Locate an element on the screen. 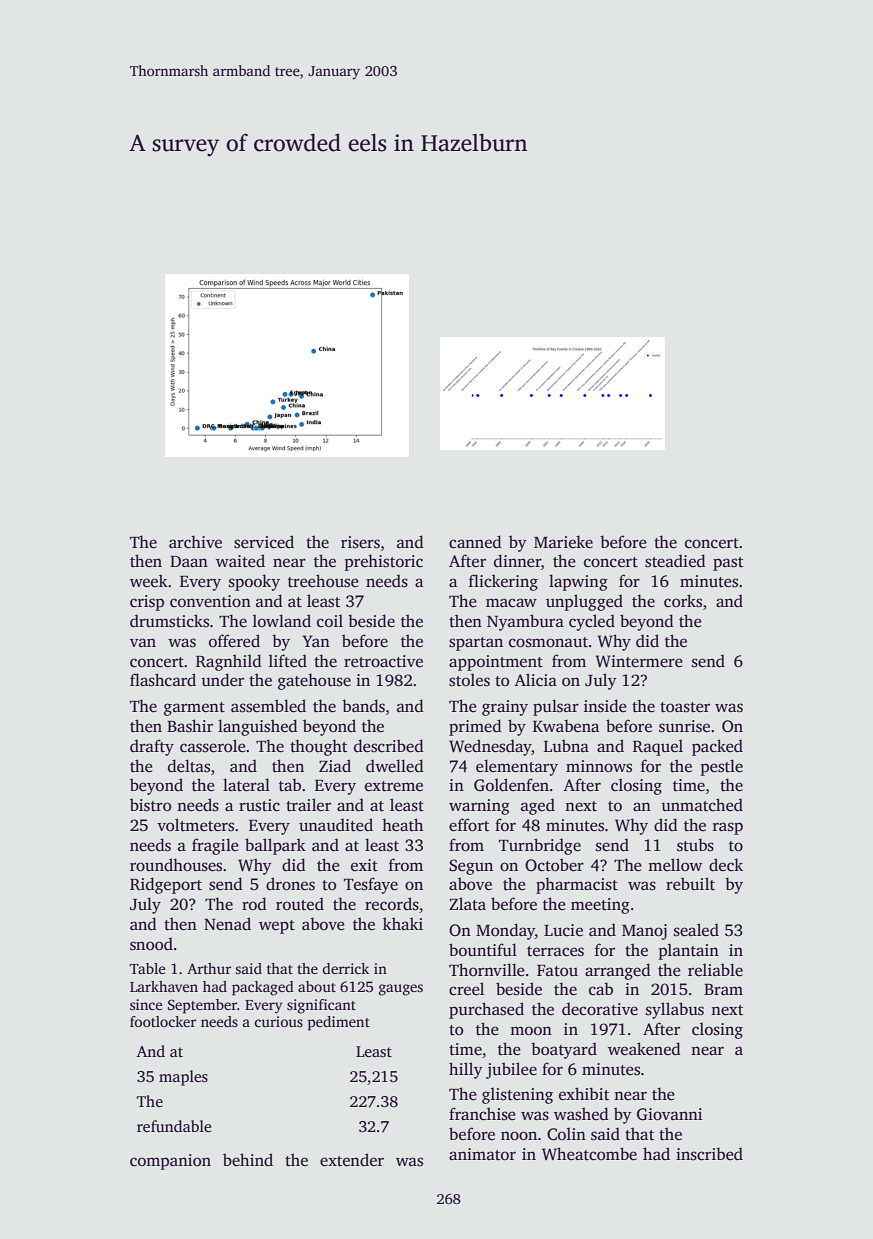  Bram is located at coordinates (723, 989).
